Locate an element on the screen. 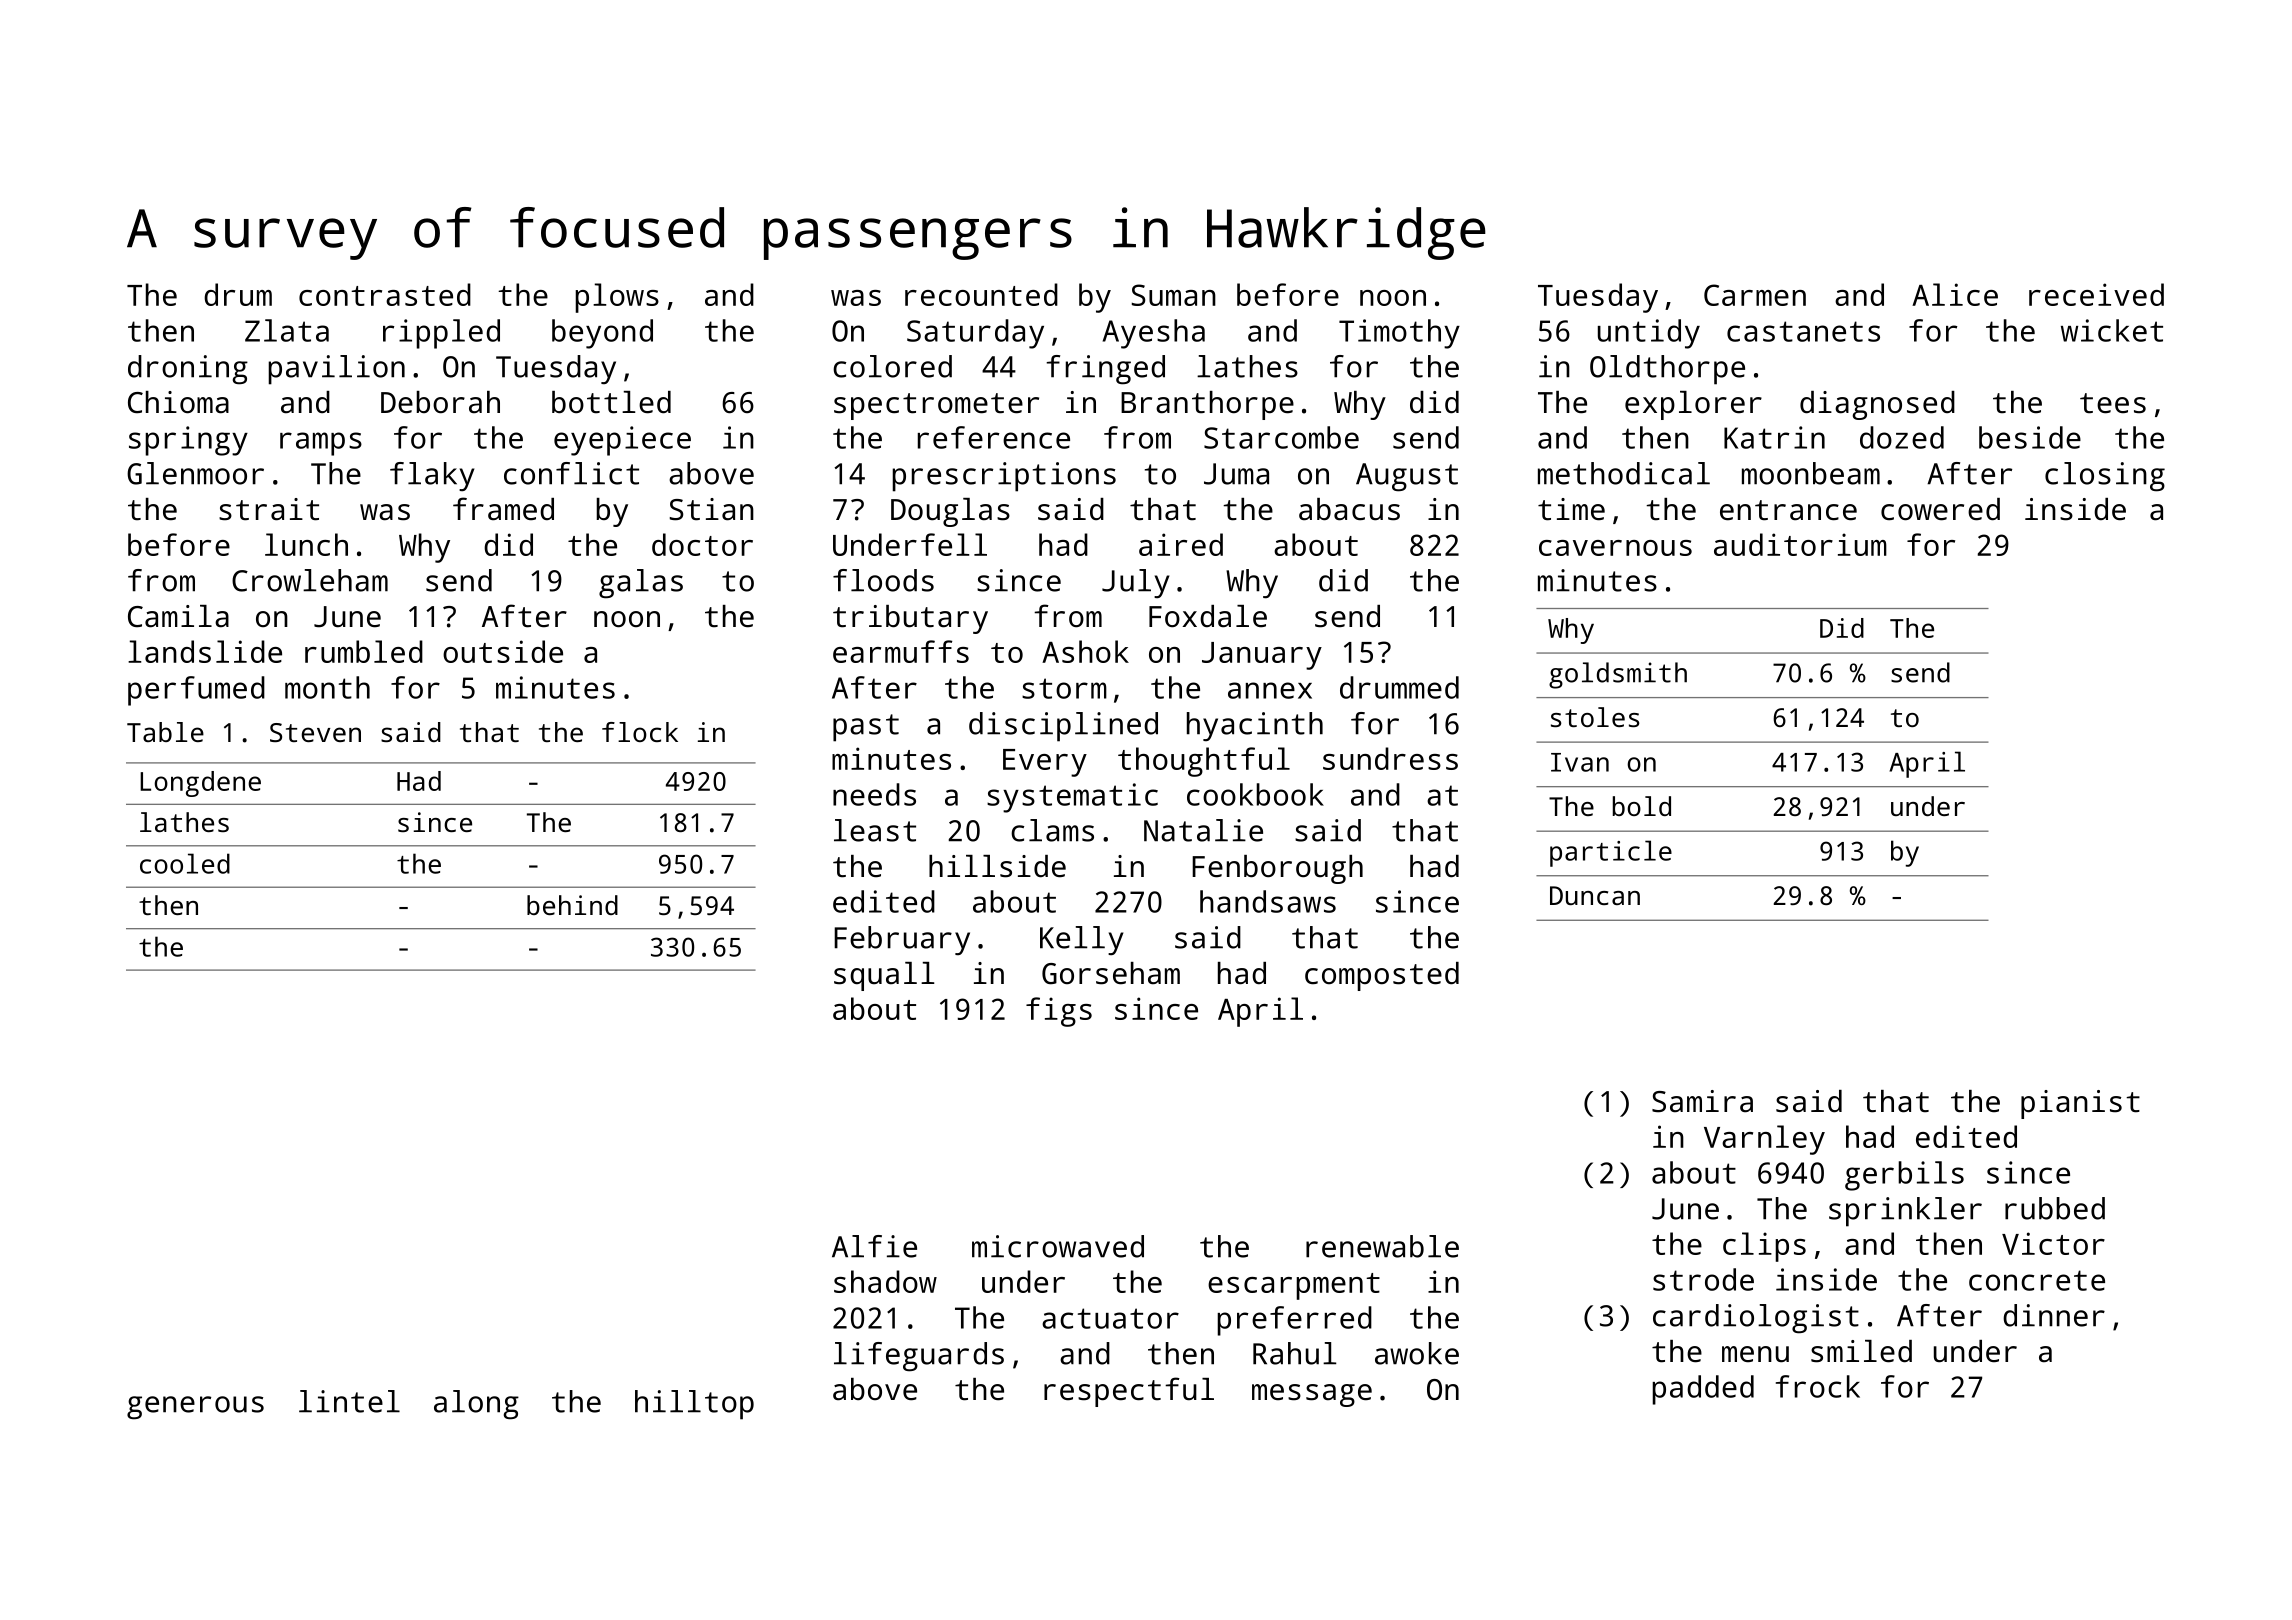  Camila is located at coordinates (178, 616).
